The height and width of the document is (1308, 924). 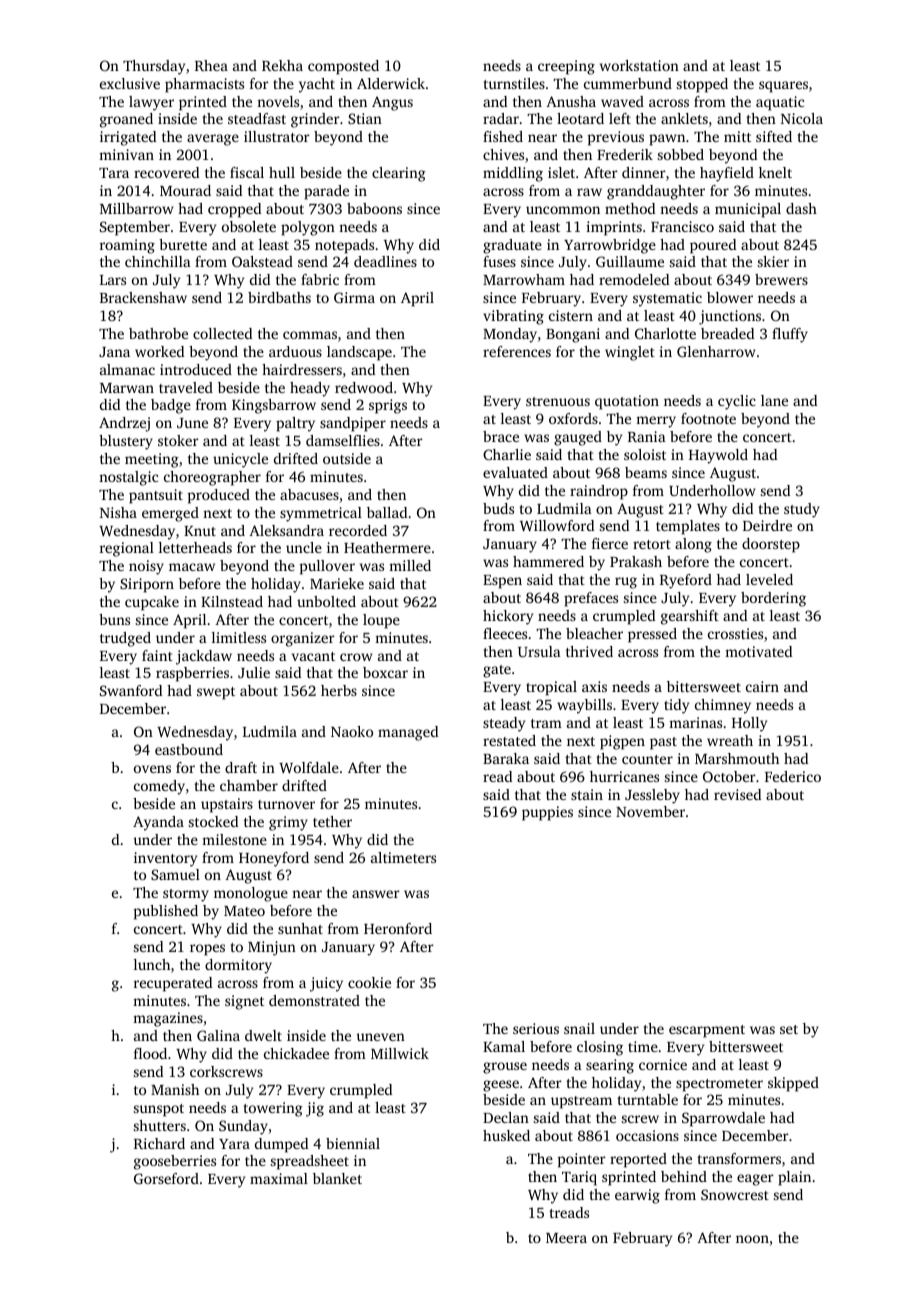 What do you see at coordinates (793, 1084) in the document?
I see `skipped` at bounding box center [793, 1084].
